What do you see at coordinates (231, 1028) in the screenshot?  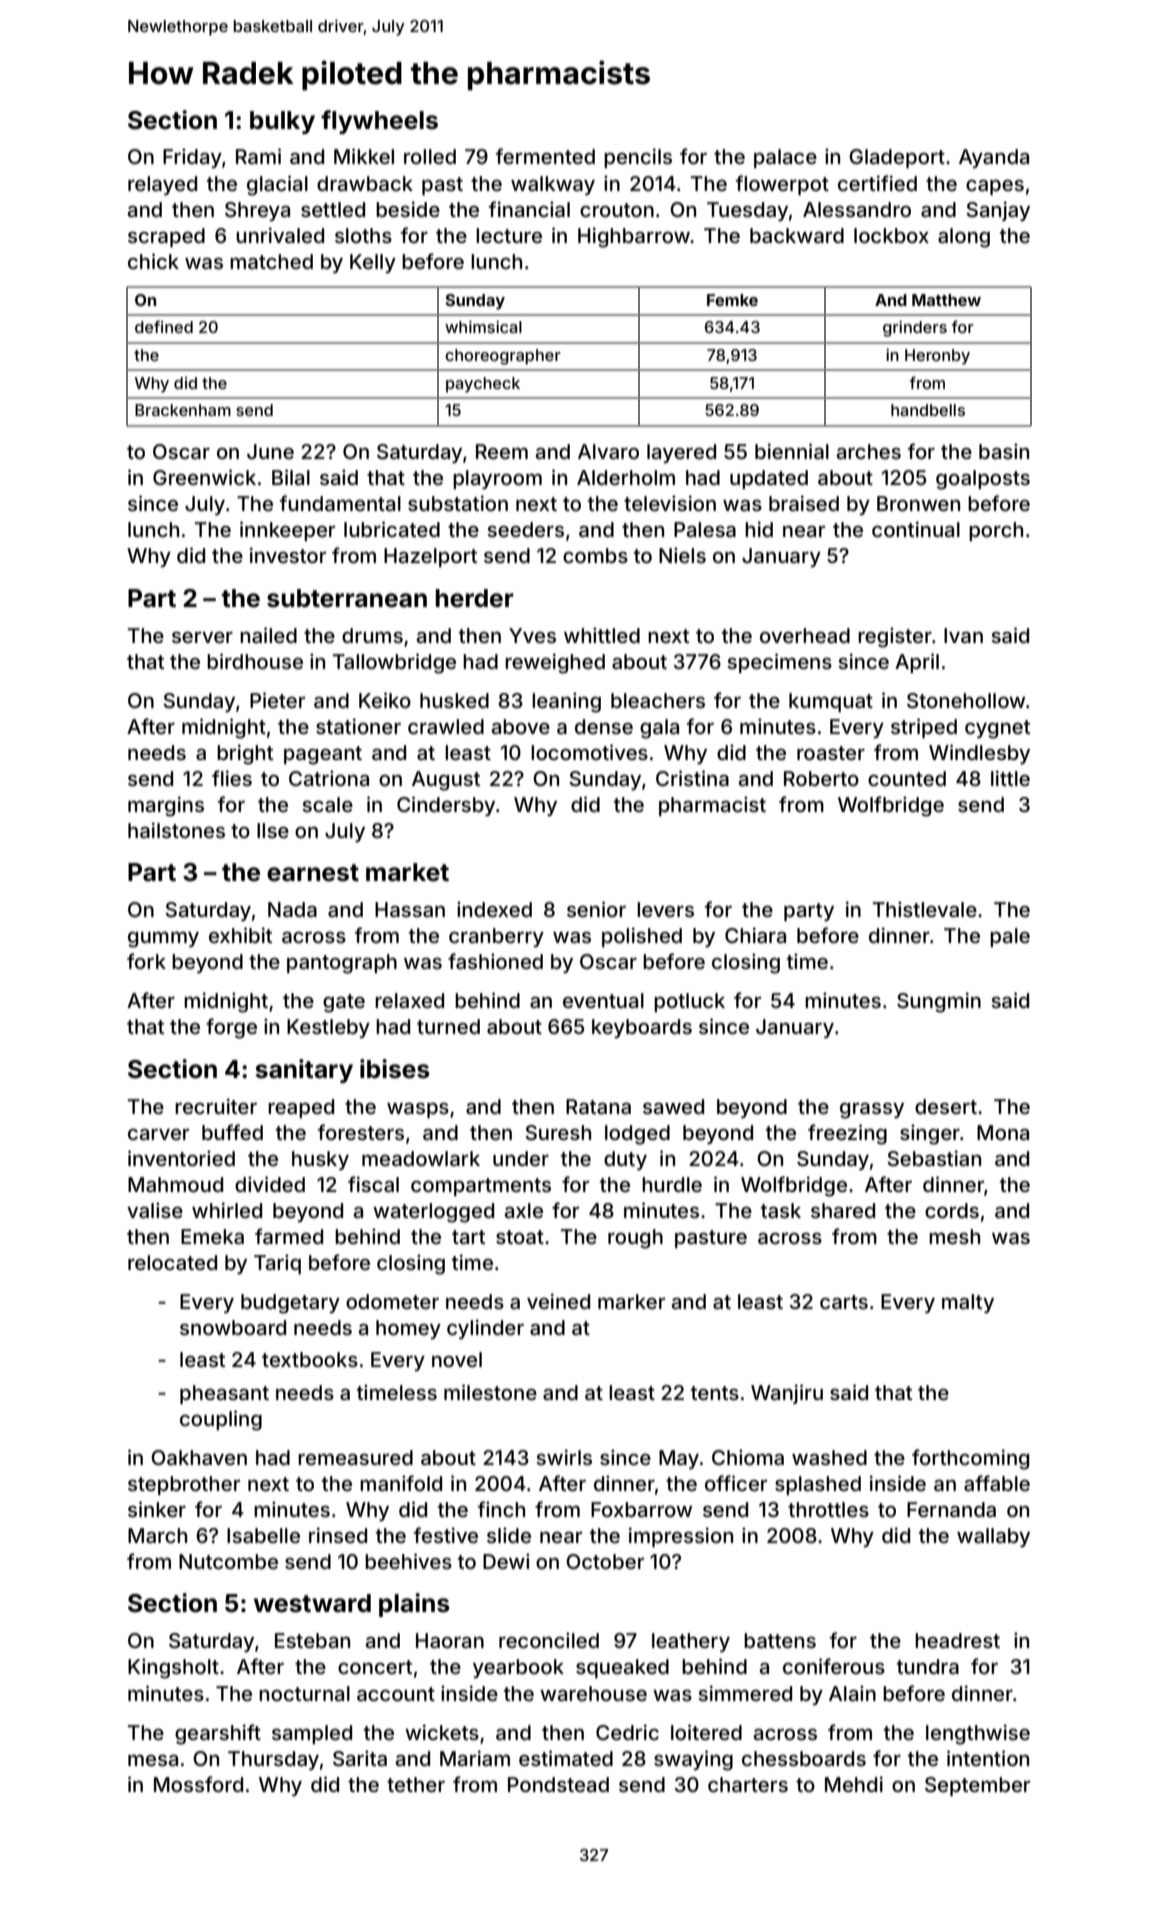 I see `forge` at bounding box center [231, 1028].
